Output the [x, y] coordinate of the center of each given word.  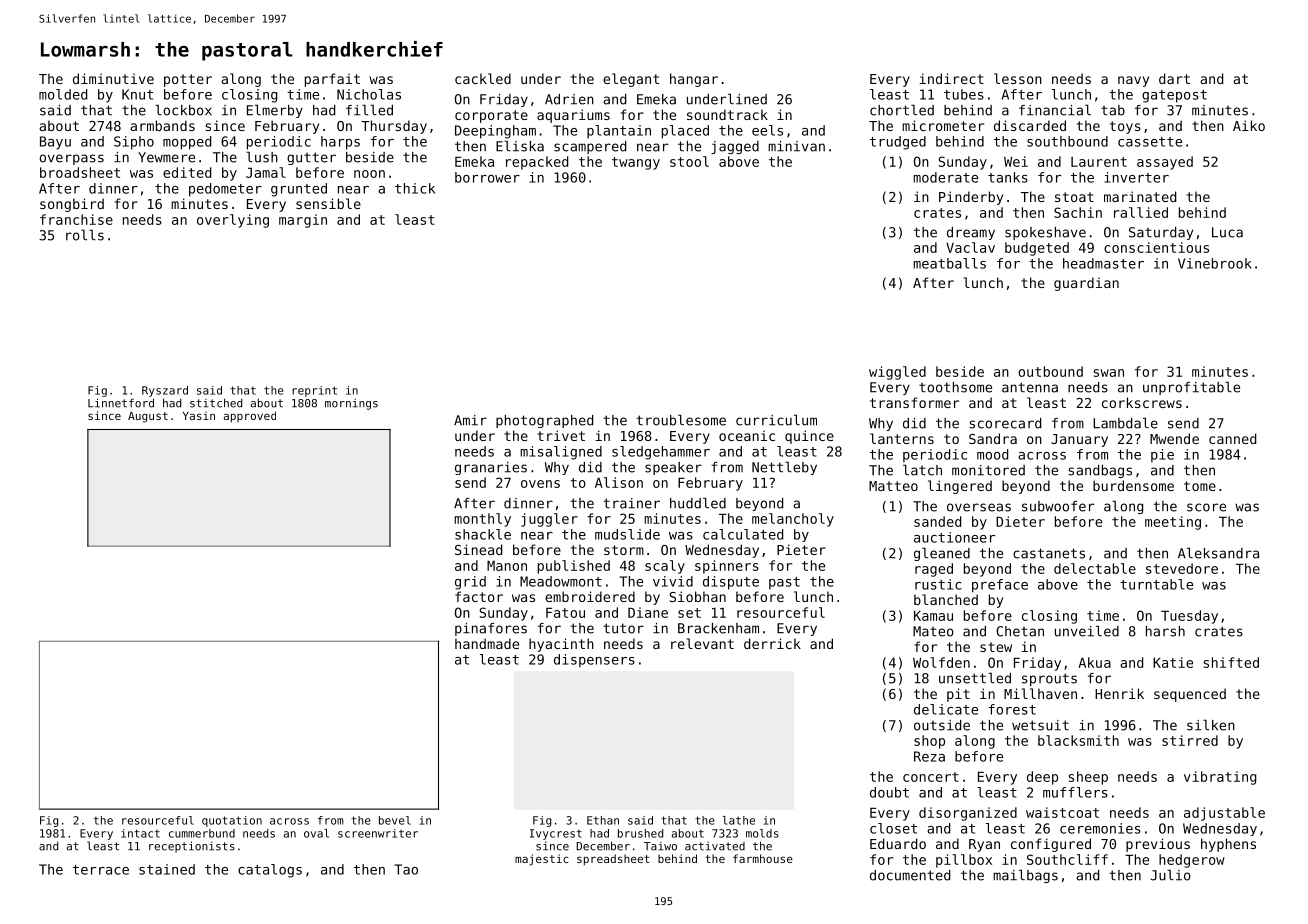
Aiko [1249, 125]
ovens [540, 484]
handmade [487, 643]
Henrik [1119, 693]
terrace [101, 870]
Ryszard [165, 391]
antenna [1030, 387]
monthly [482, 520]
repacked [537, 163]
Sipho [134, 143]
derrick [772, 643]
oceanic [747, 435]
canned [1232, 438]
